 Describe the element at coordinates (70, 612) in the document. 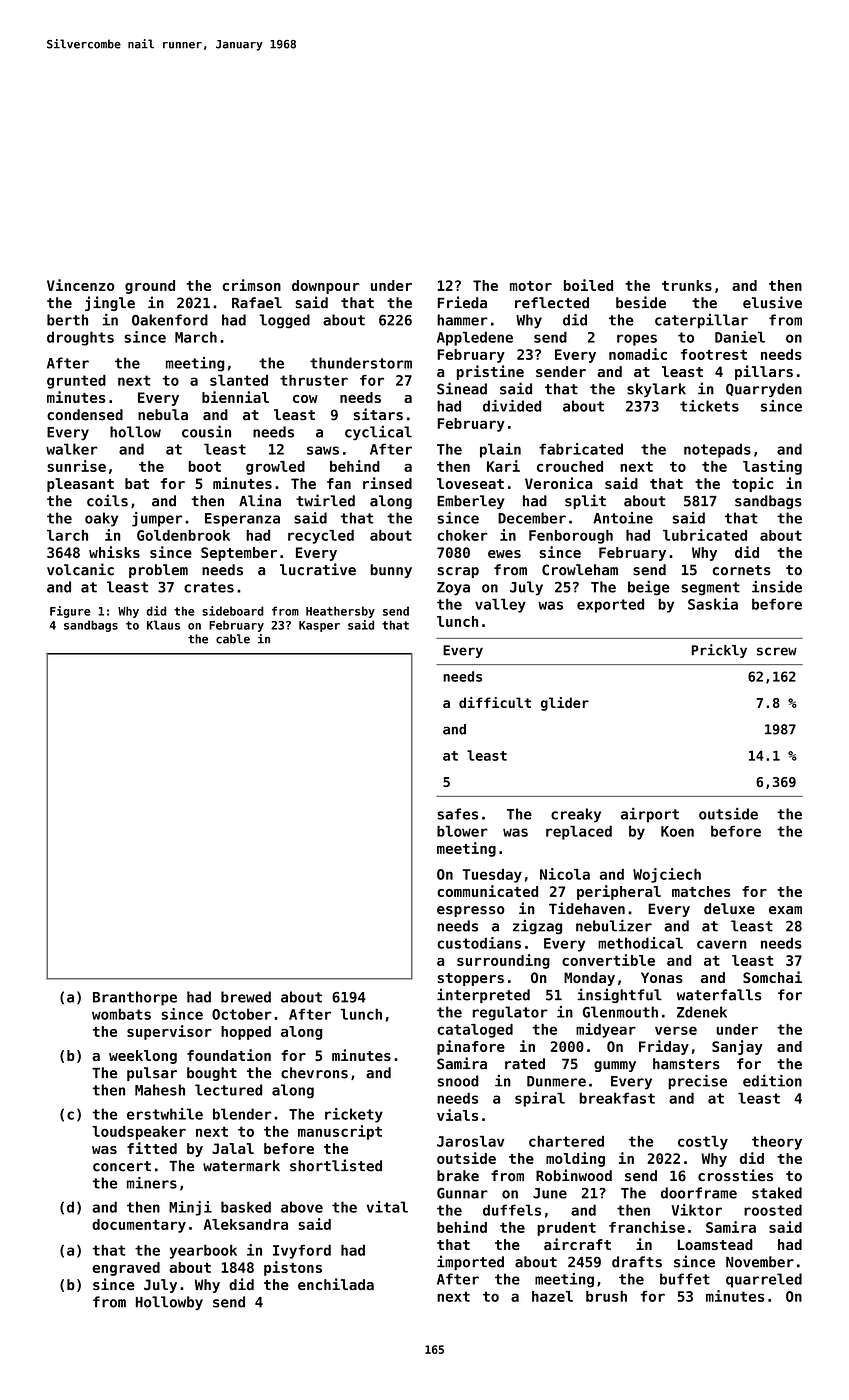

I see `Figure` at that location.
